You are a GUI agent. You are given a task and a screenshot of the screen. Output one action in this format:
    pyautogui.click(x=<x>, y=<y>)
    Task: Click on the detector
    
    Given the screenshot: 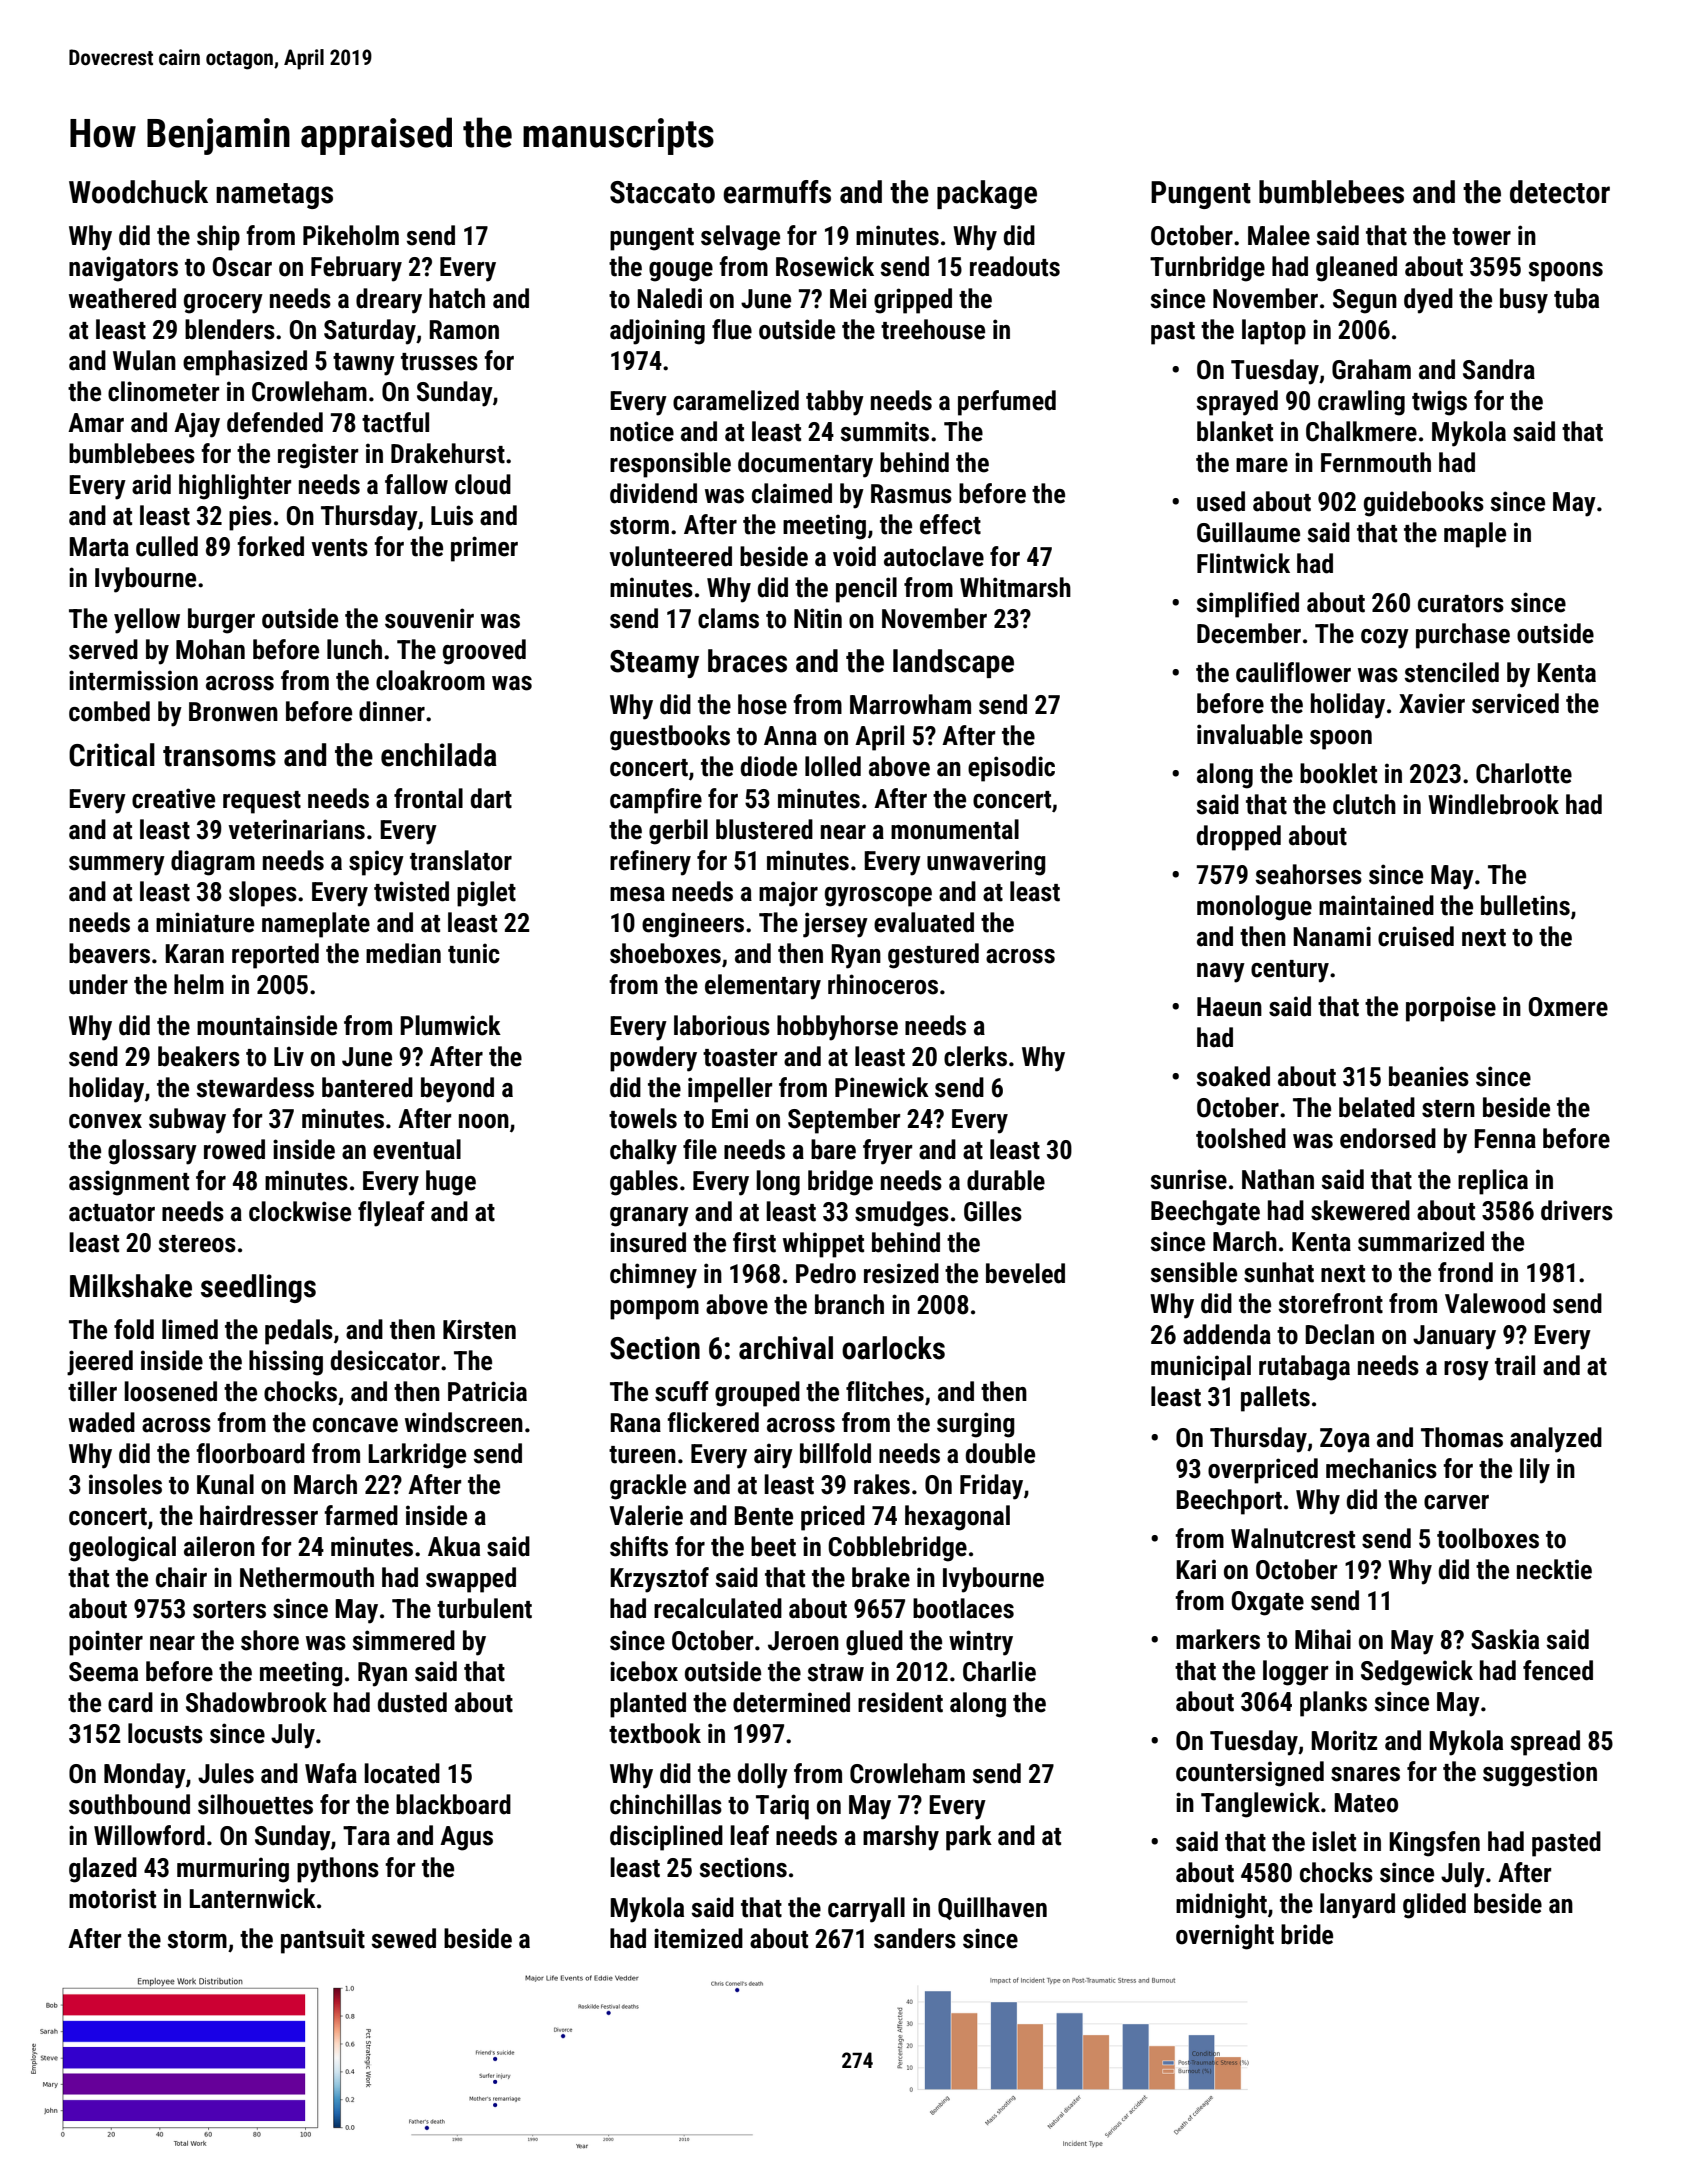 What is the action you would take?
    pyautogui.click(x=1560, y=192)
